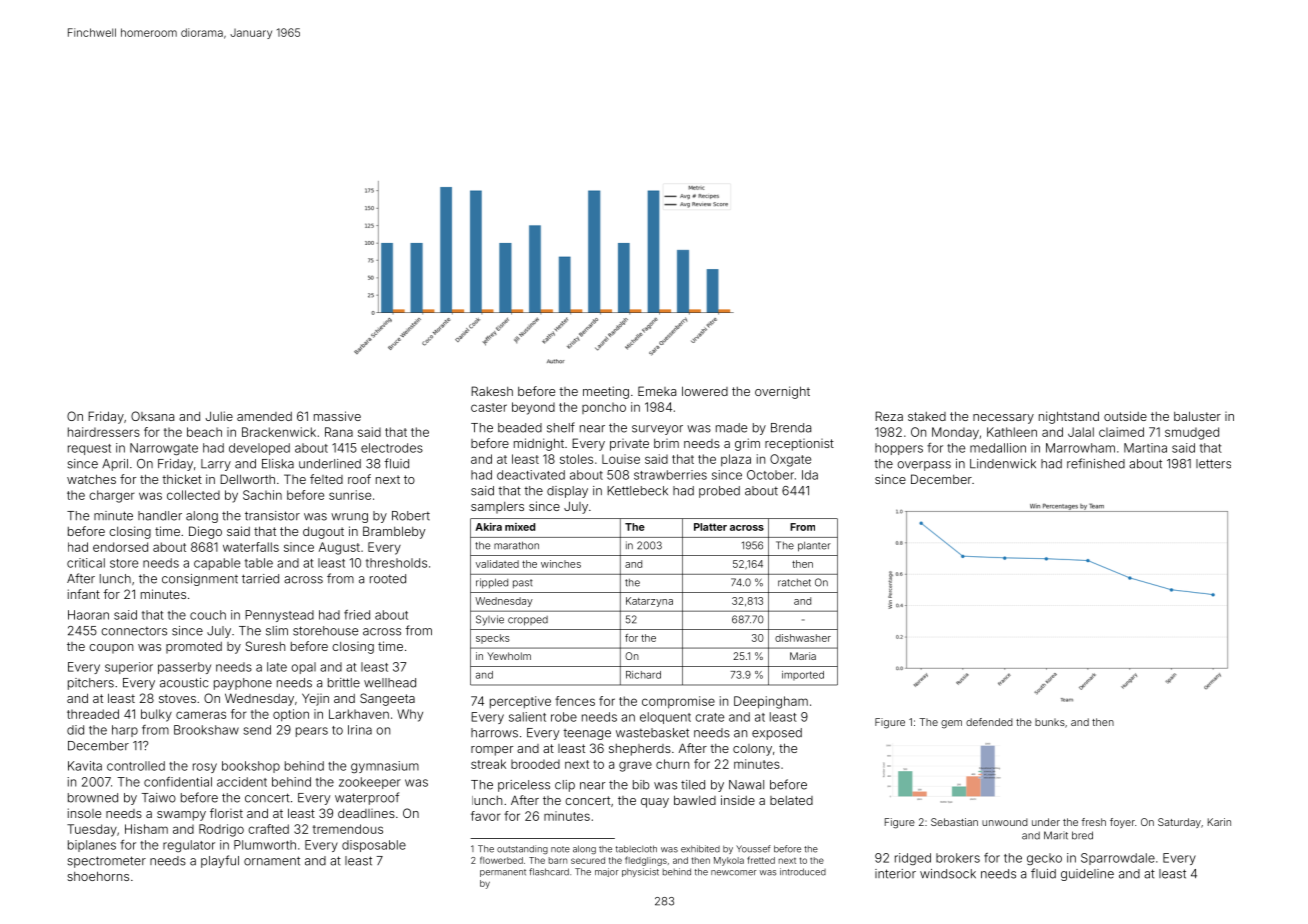  Describe the element at coordinates (803, 638) in the document. I see `dishwasher` at that location.
